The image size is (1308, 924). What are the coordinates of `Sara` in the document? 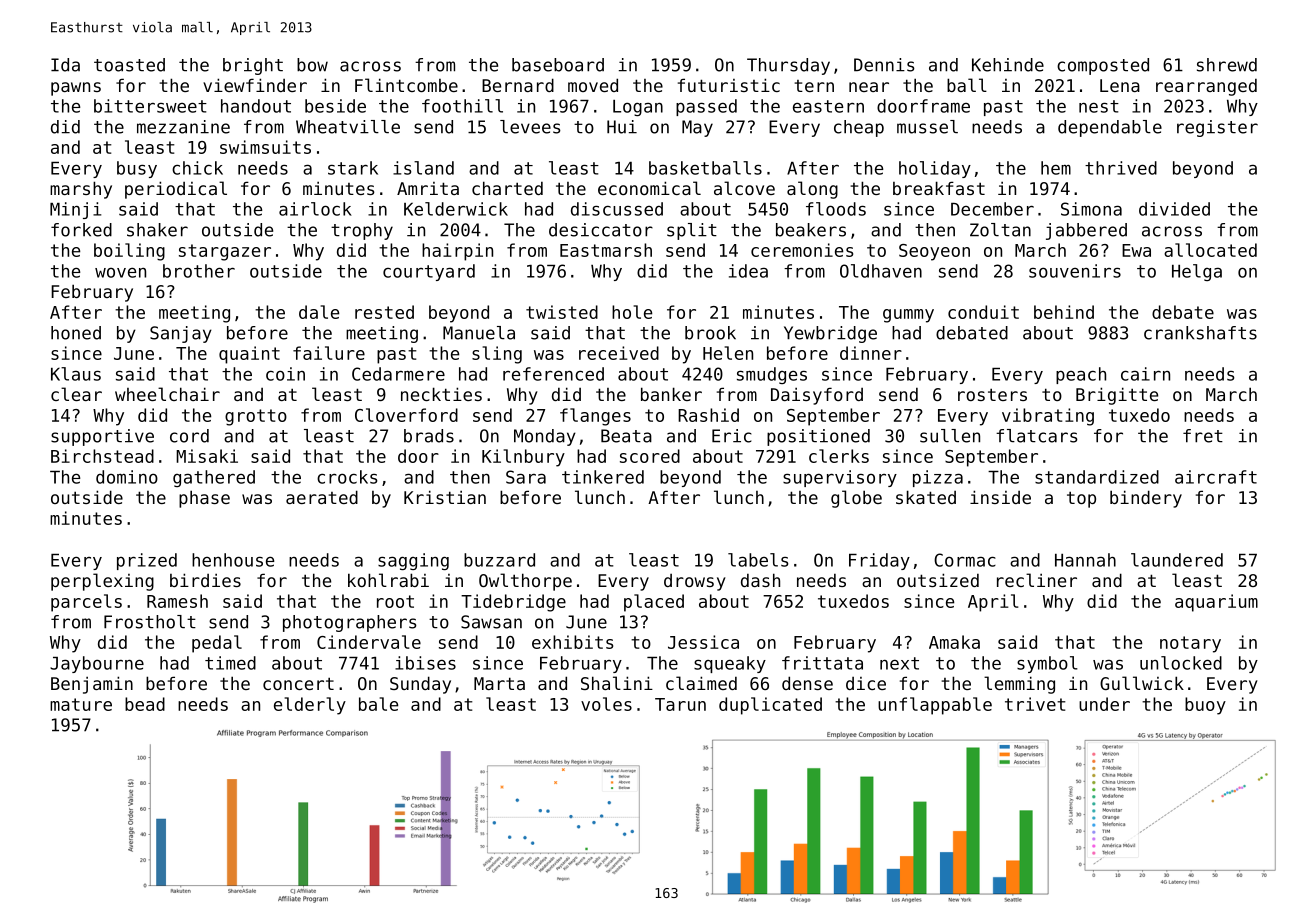 It's located at (526, 477).
